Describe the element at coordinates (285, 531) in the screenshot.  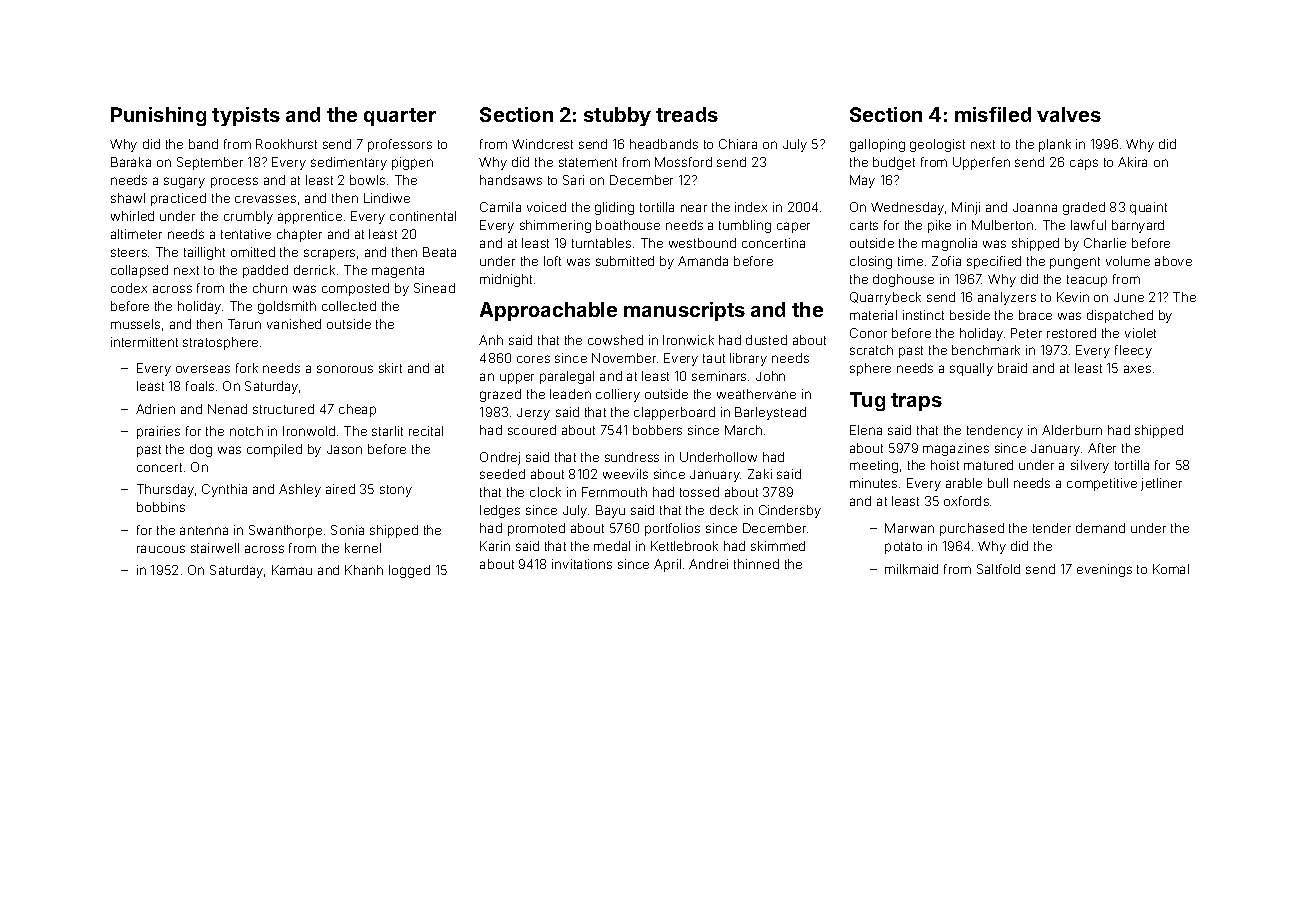
I see `Swanthorpe` at that location.
